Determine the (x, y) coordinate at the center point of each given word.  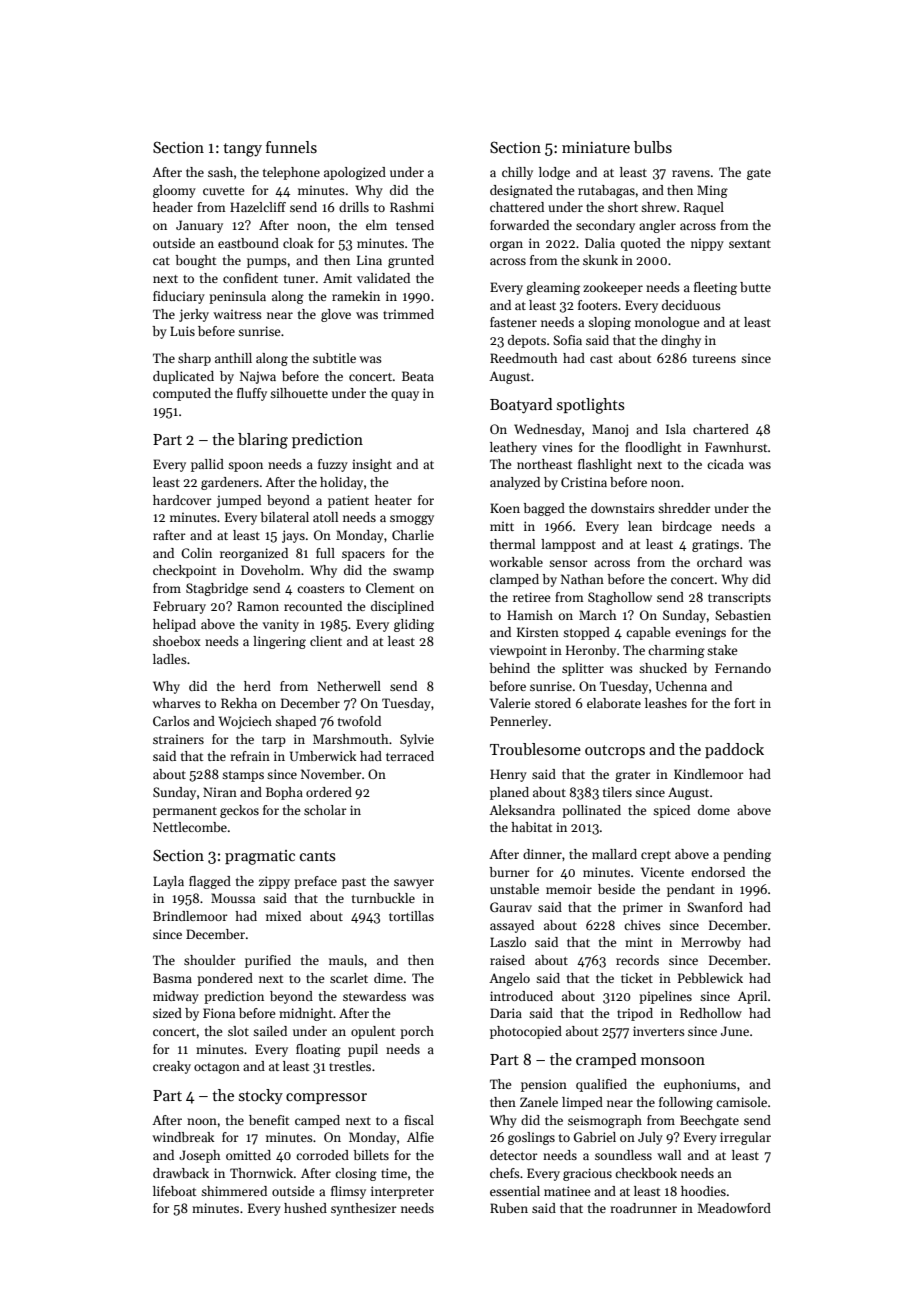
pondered (225, 979)
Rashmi (412, 207)
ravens (691, 173)
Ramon (258, 606)
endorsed (718, 872)
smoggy (412, 520)
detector (514, 1155)
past (354, 883)
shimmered (234, 1191)
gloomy (174, 191)
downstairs (623, 508)
